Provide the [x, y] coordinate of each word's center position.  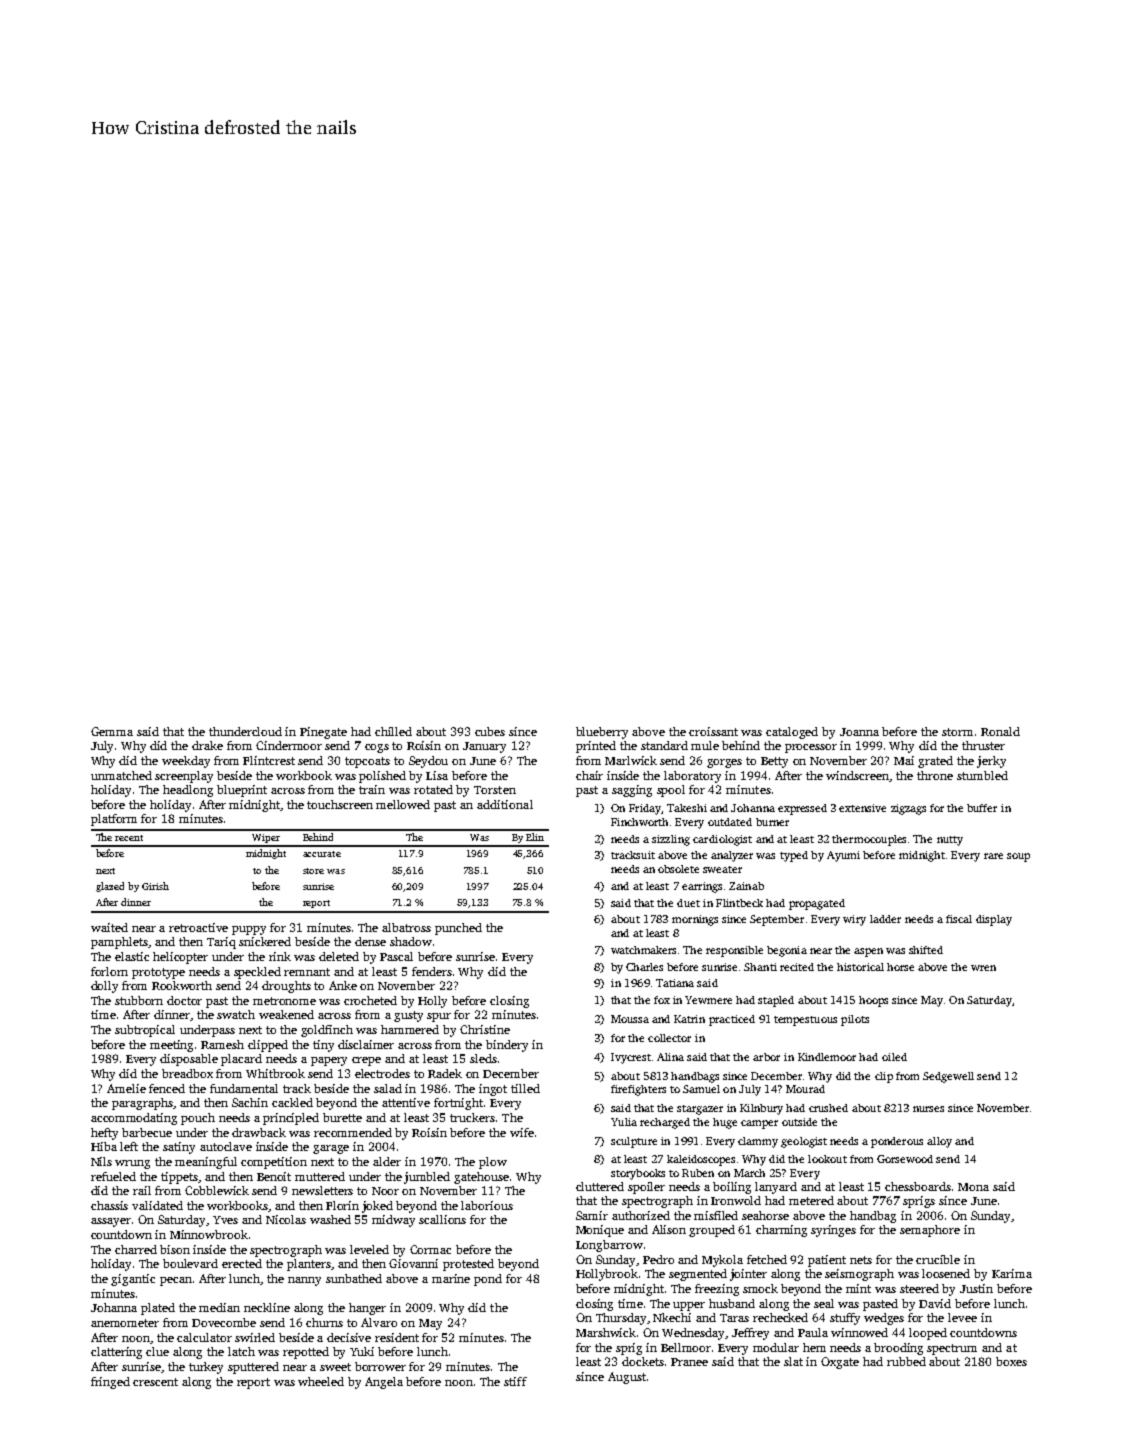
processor [811, 748]
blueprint [242, 791]
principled [291, 1119]
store [313, 871]
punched [458, 929]
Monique [600, 1231]
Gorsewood [905, 1159]
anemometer [125, 1323]
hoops [873, 1001]
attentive [406, 1102]
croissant [713, 731]
